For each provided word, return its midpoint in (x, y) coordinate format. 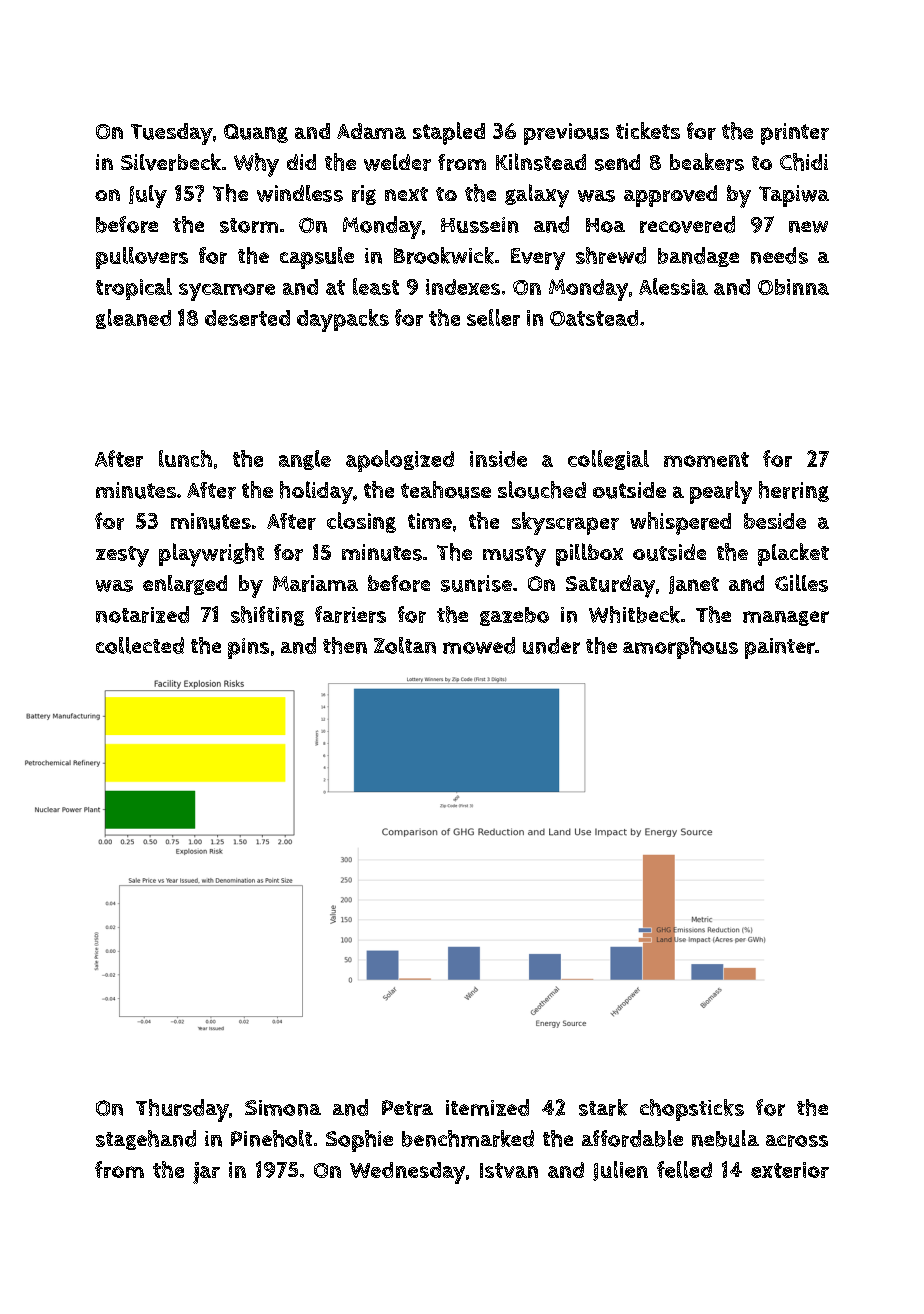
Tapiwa (794, 196)
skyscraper (565, 523)
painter (780, 648)
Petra (407, 1108)
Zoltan (405, 645)
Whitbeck (634, 614)
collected (140, 645)
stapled (449, 133)
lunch (185, 458)
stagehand (146, 1140)
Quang (256, 133)
